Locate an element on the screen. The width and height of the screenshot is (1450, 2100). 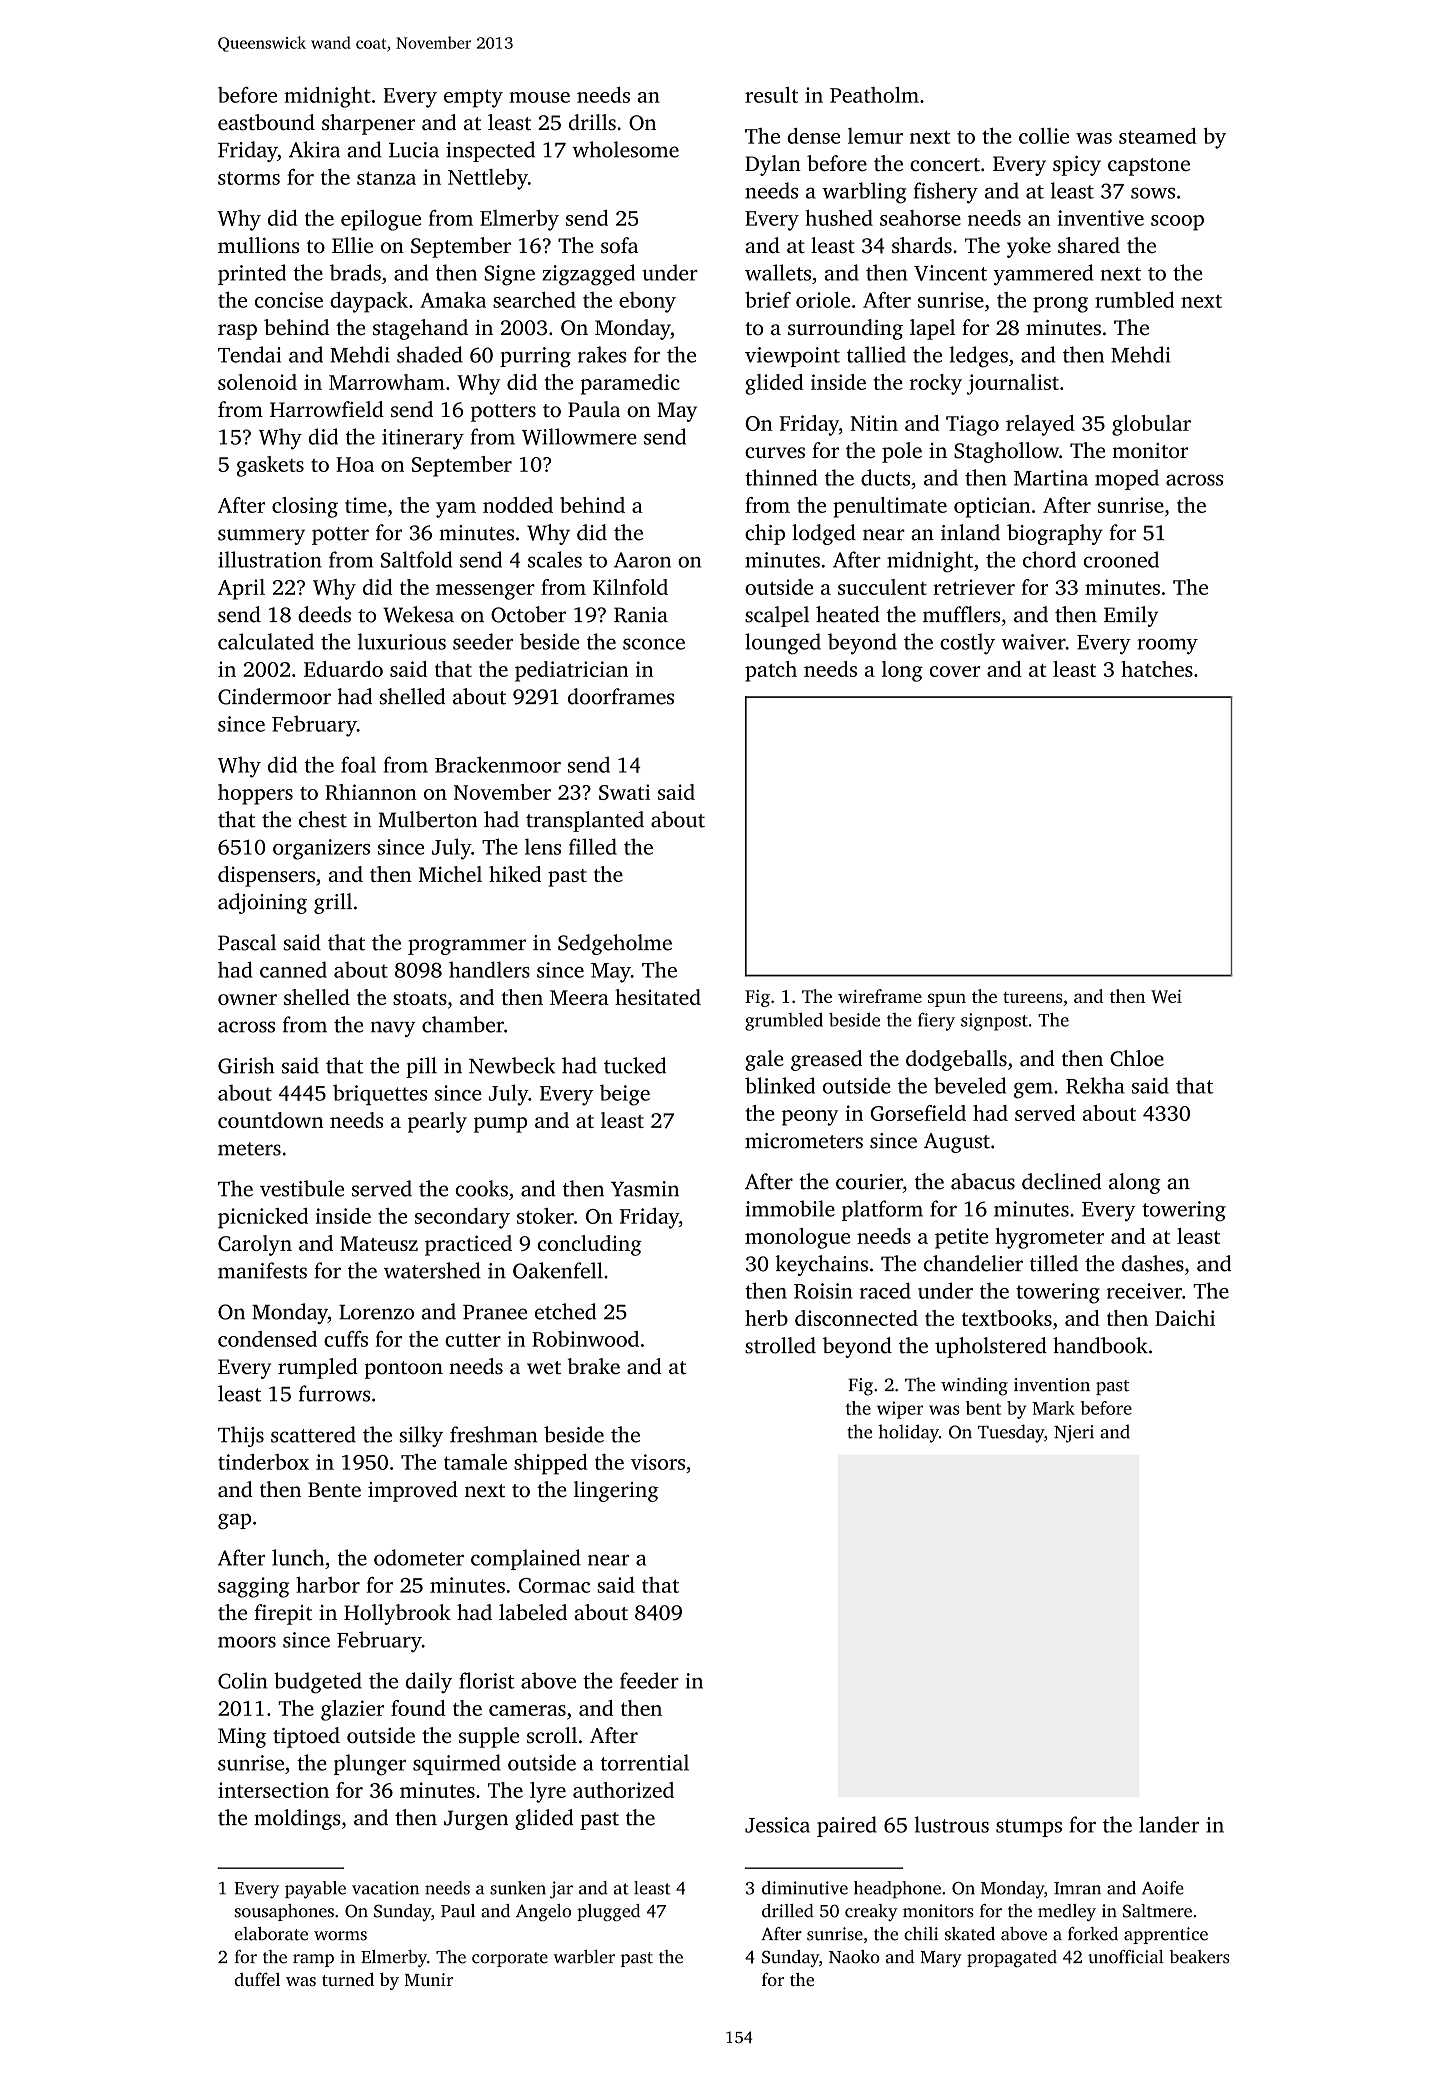
Yasmin is located at coordinates (645, 1189).
